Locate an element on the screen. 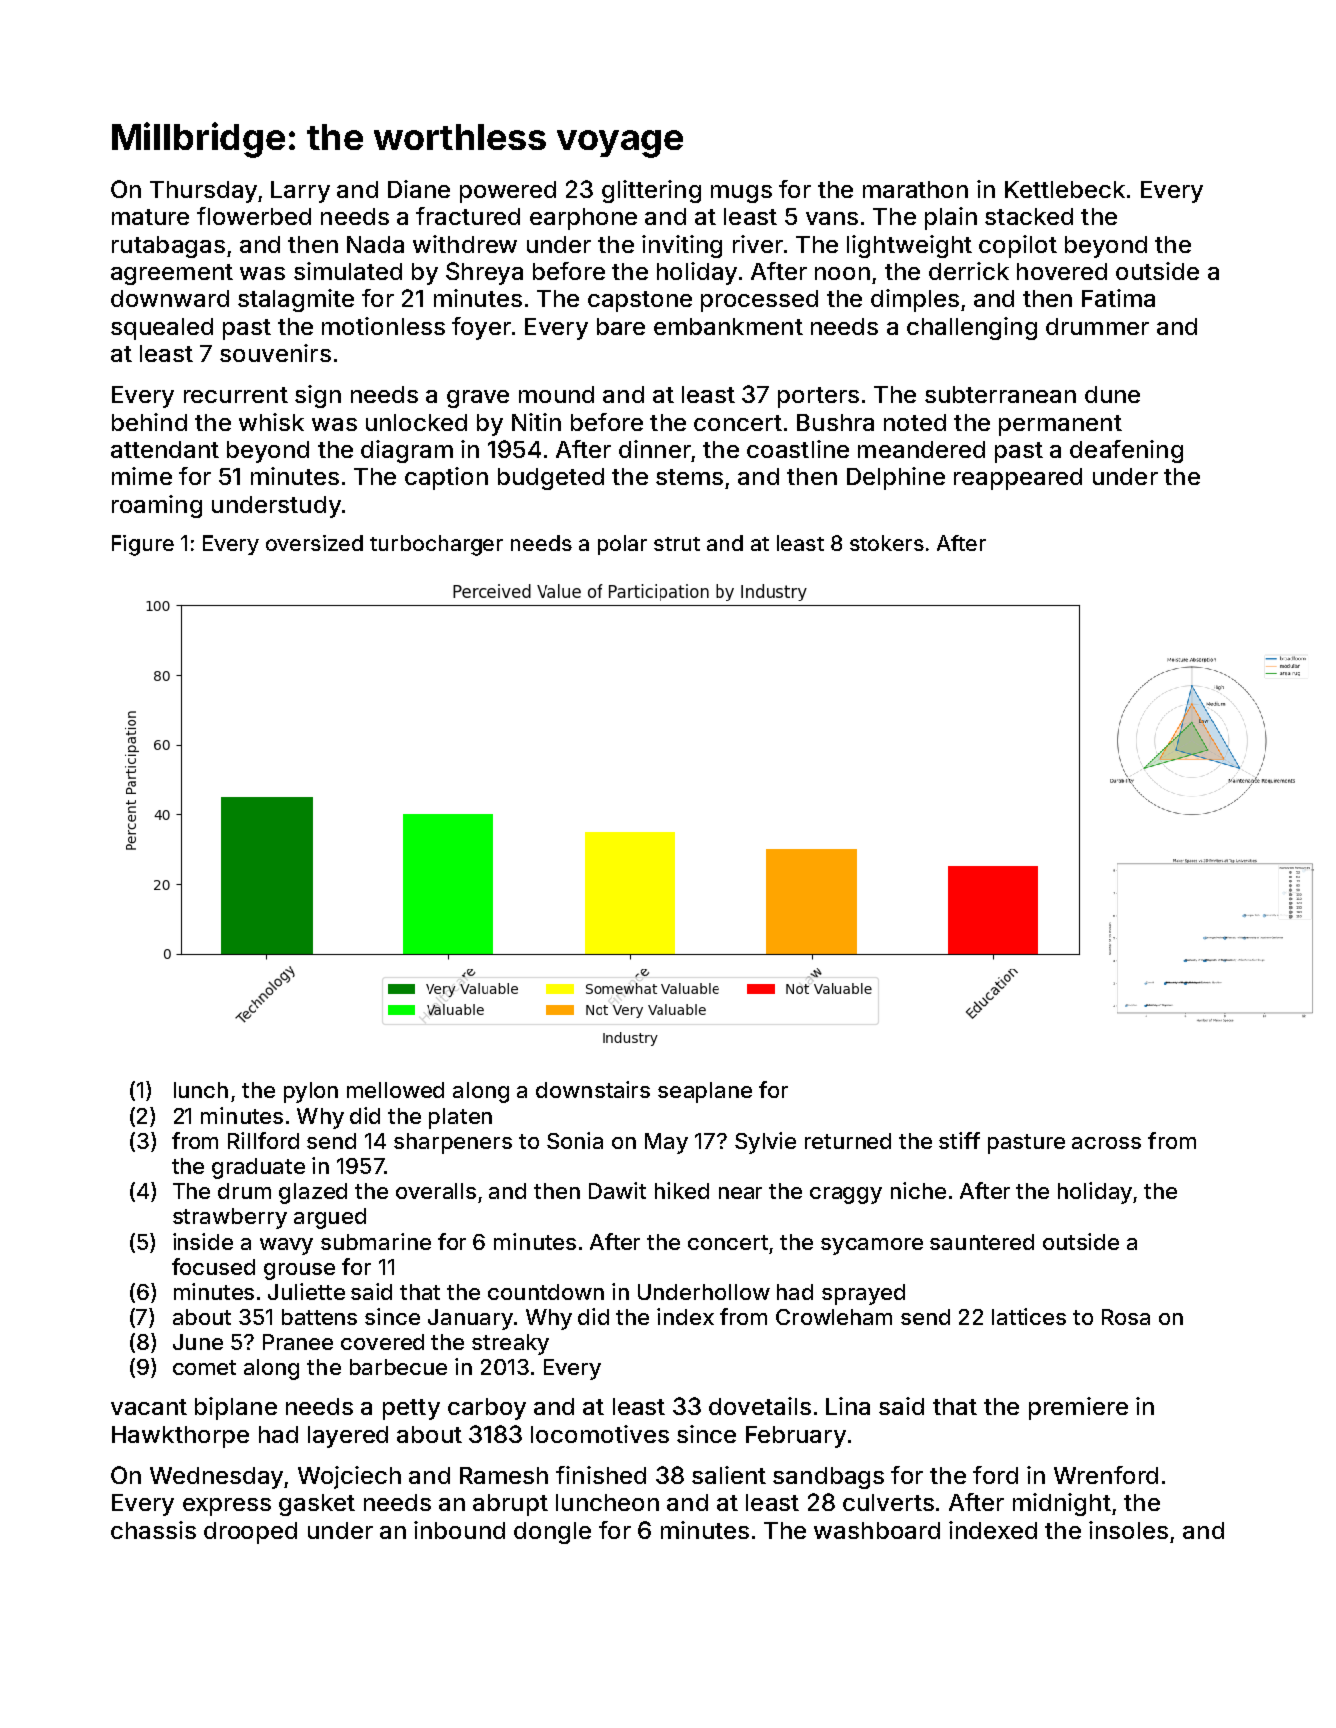  coastline is located at coordinates (798, 449).
